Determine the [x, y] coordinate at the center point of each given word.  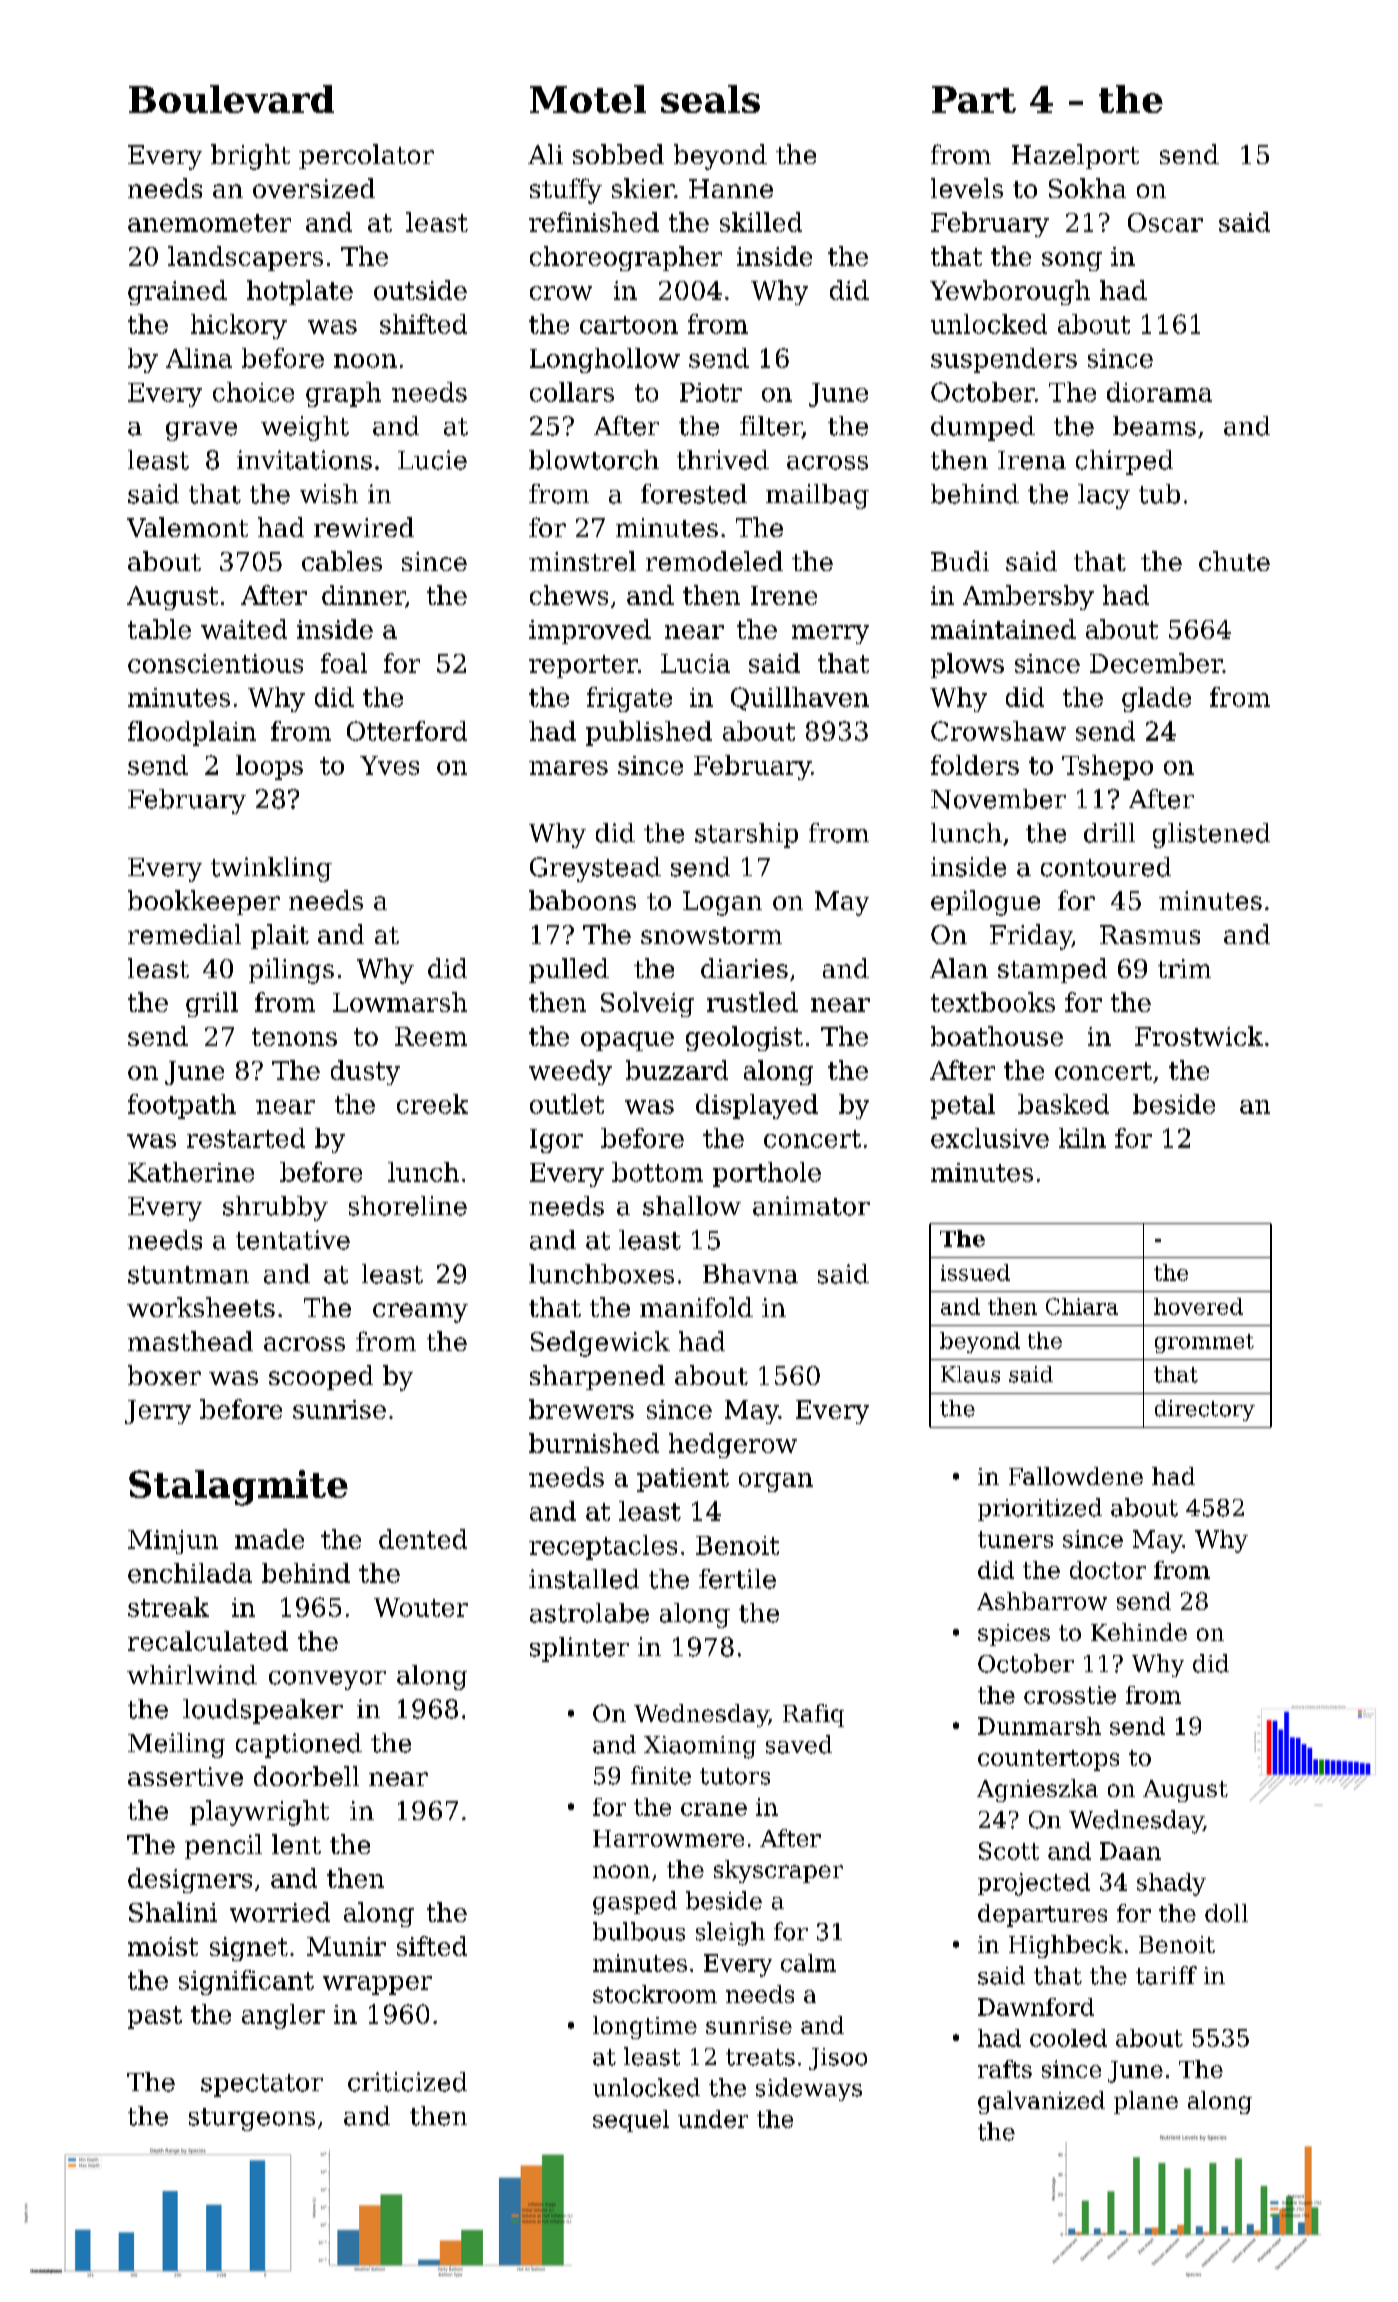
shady [1171, 1884]
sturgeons [252, 2119]
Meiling [176, 1745]
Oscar [1165, 222]
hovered [1198, 1306]
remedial [184, 934]
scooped [321, 1377]
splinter [579, 1649]
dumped [983, 428]
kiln [1082, 1138]
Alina [199, 358]
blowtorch [594, 460]
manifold [696, 1307]
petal [963, 1106]
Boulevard [231, 99]
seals [710, 99]
